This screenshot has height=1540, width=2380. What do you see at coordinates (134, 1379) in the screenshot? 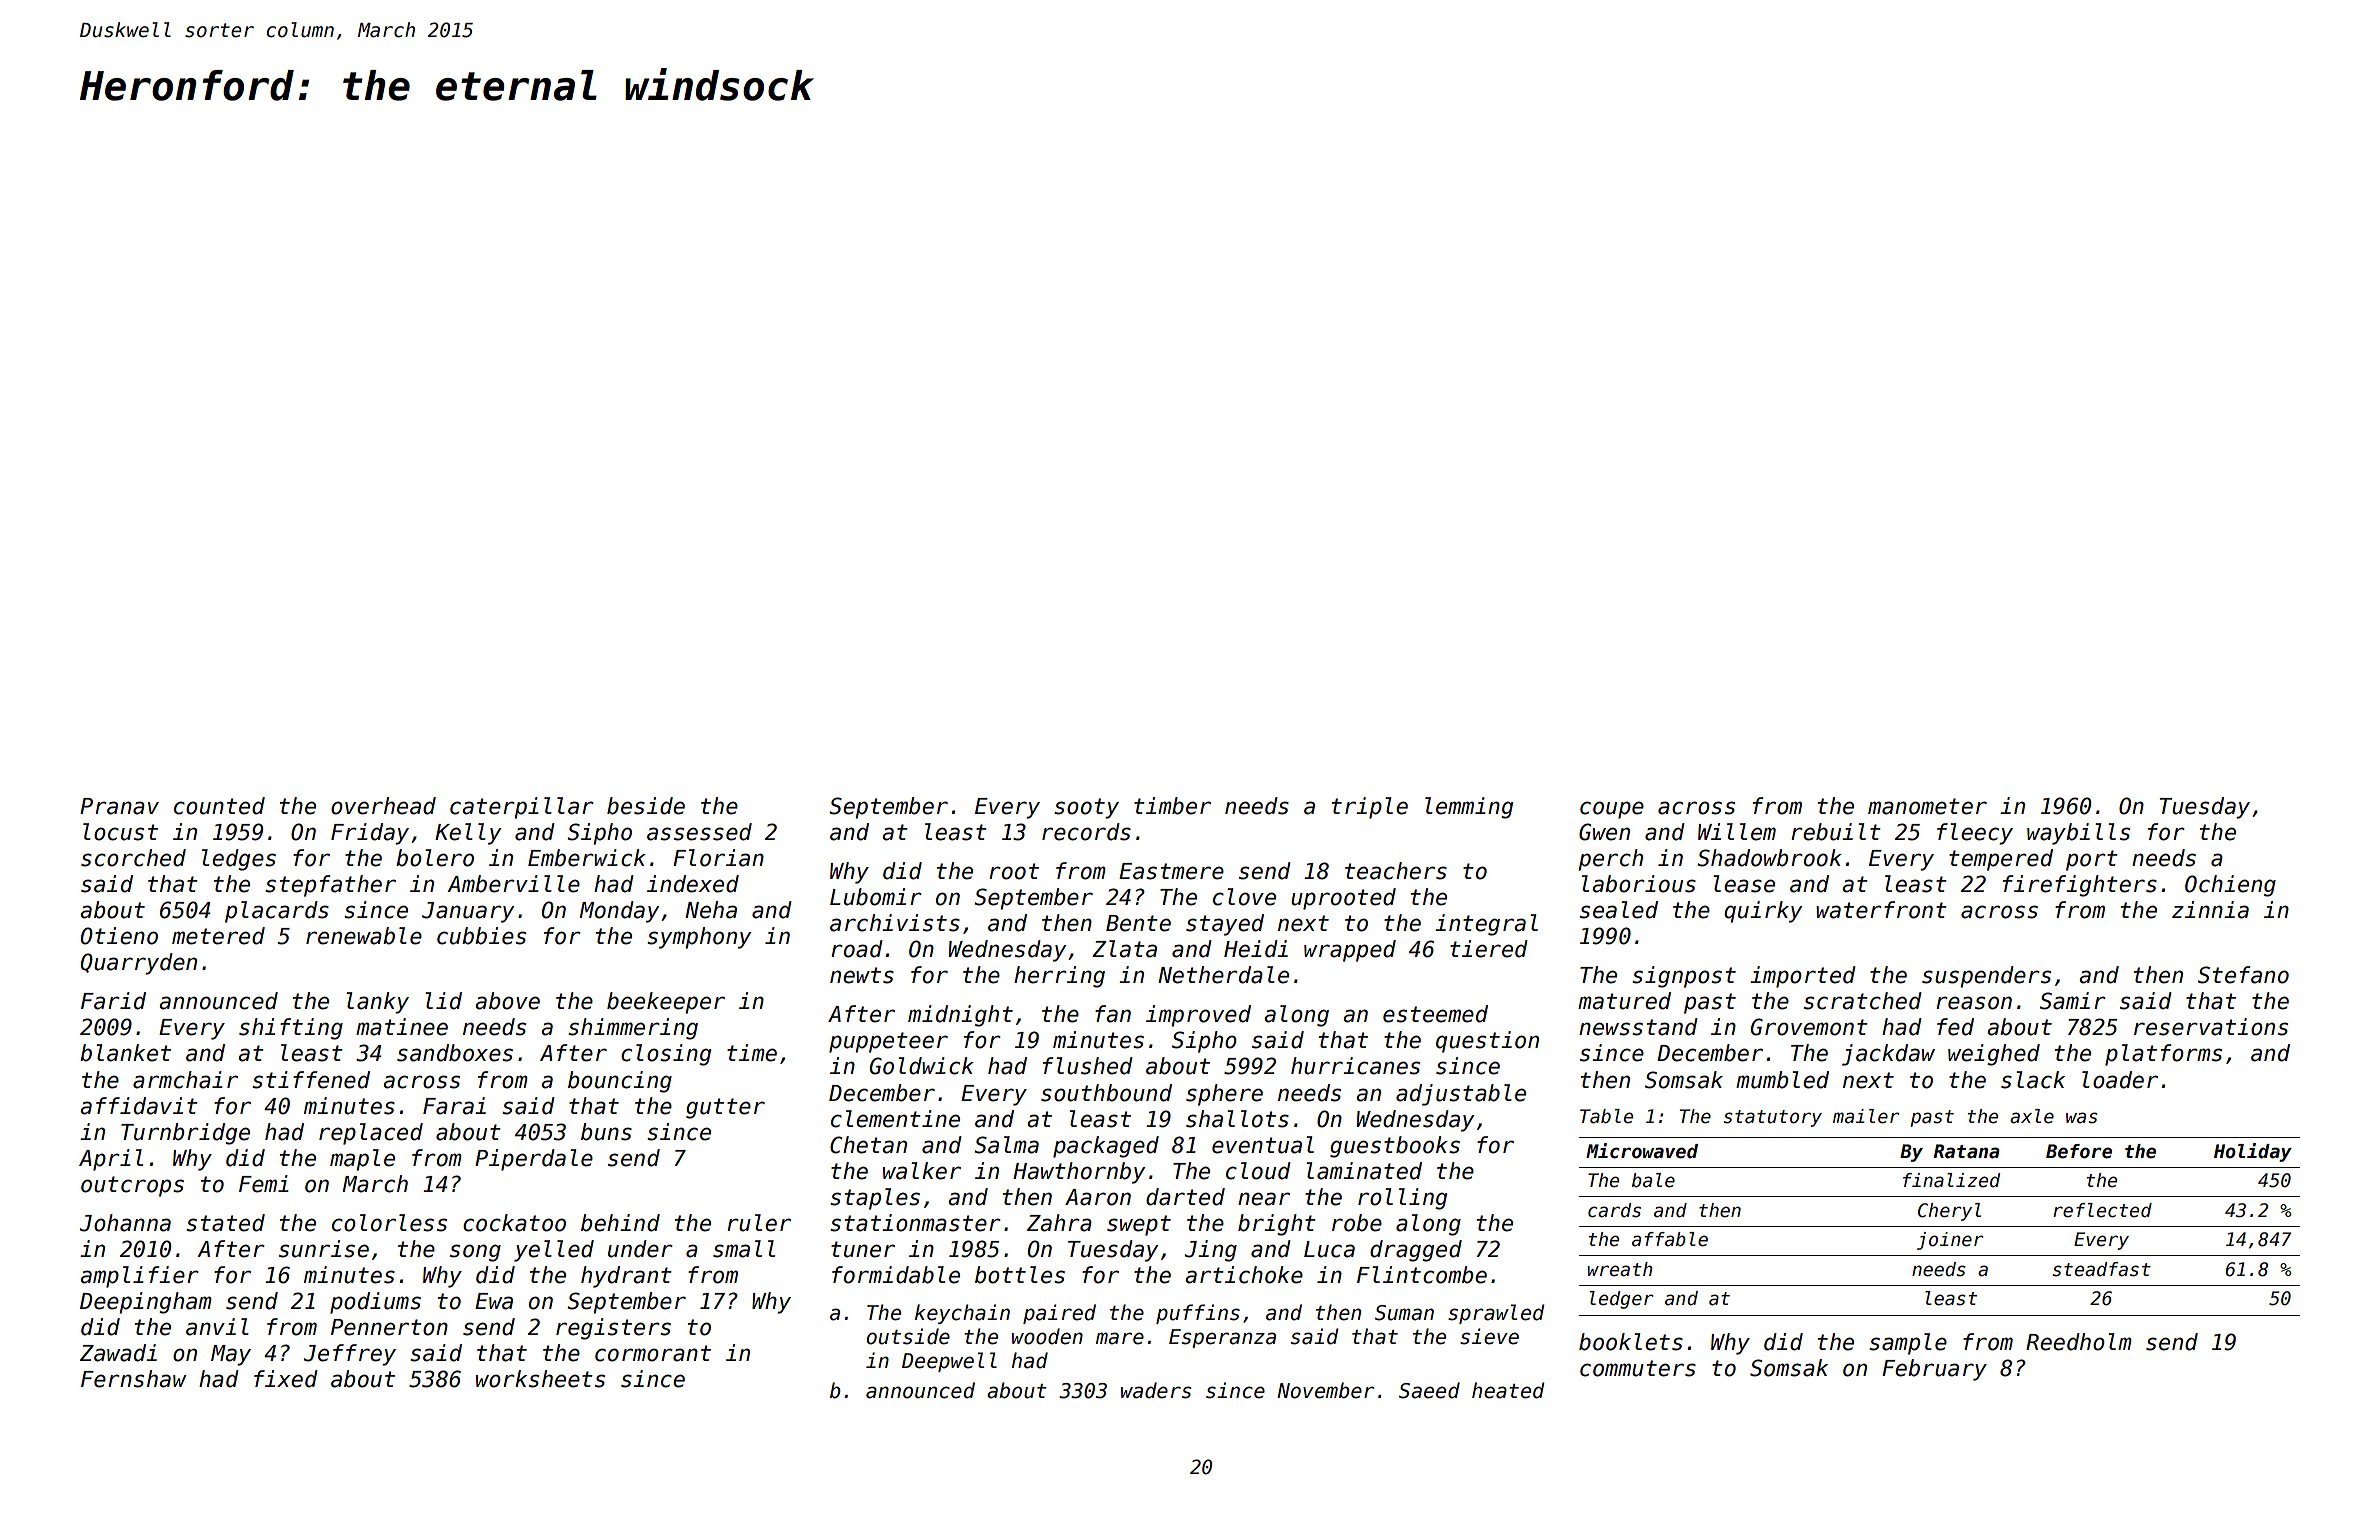
I see `Fernshaw` at bounding box center [134, 1379].
